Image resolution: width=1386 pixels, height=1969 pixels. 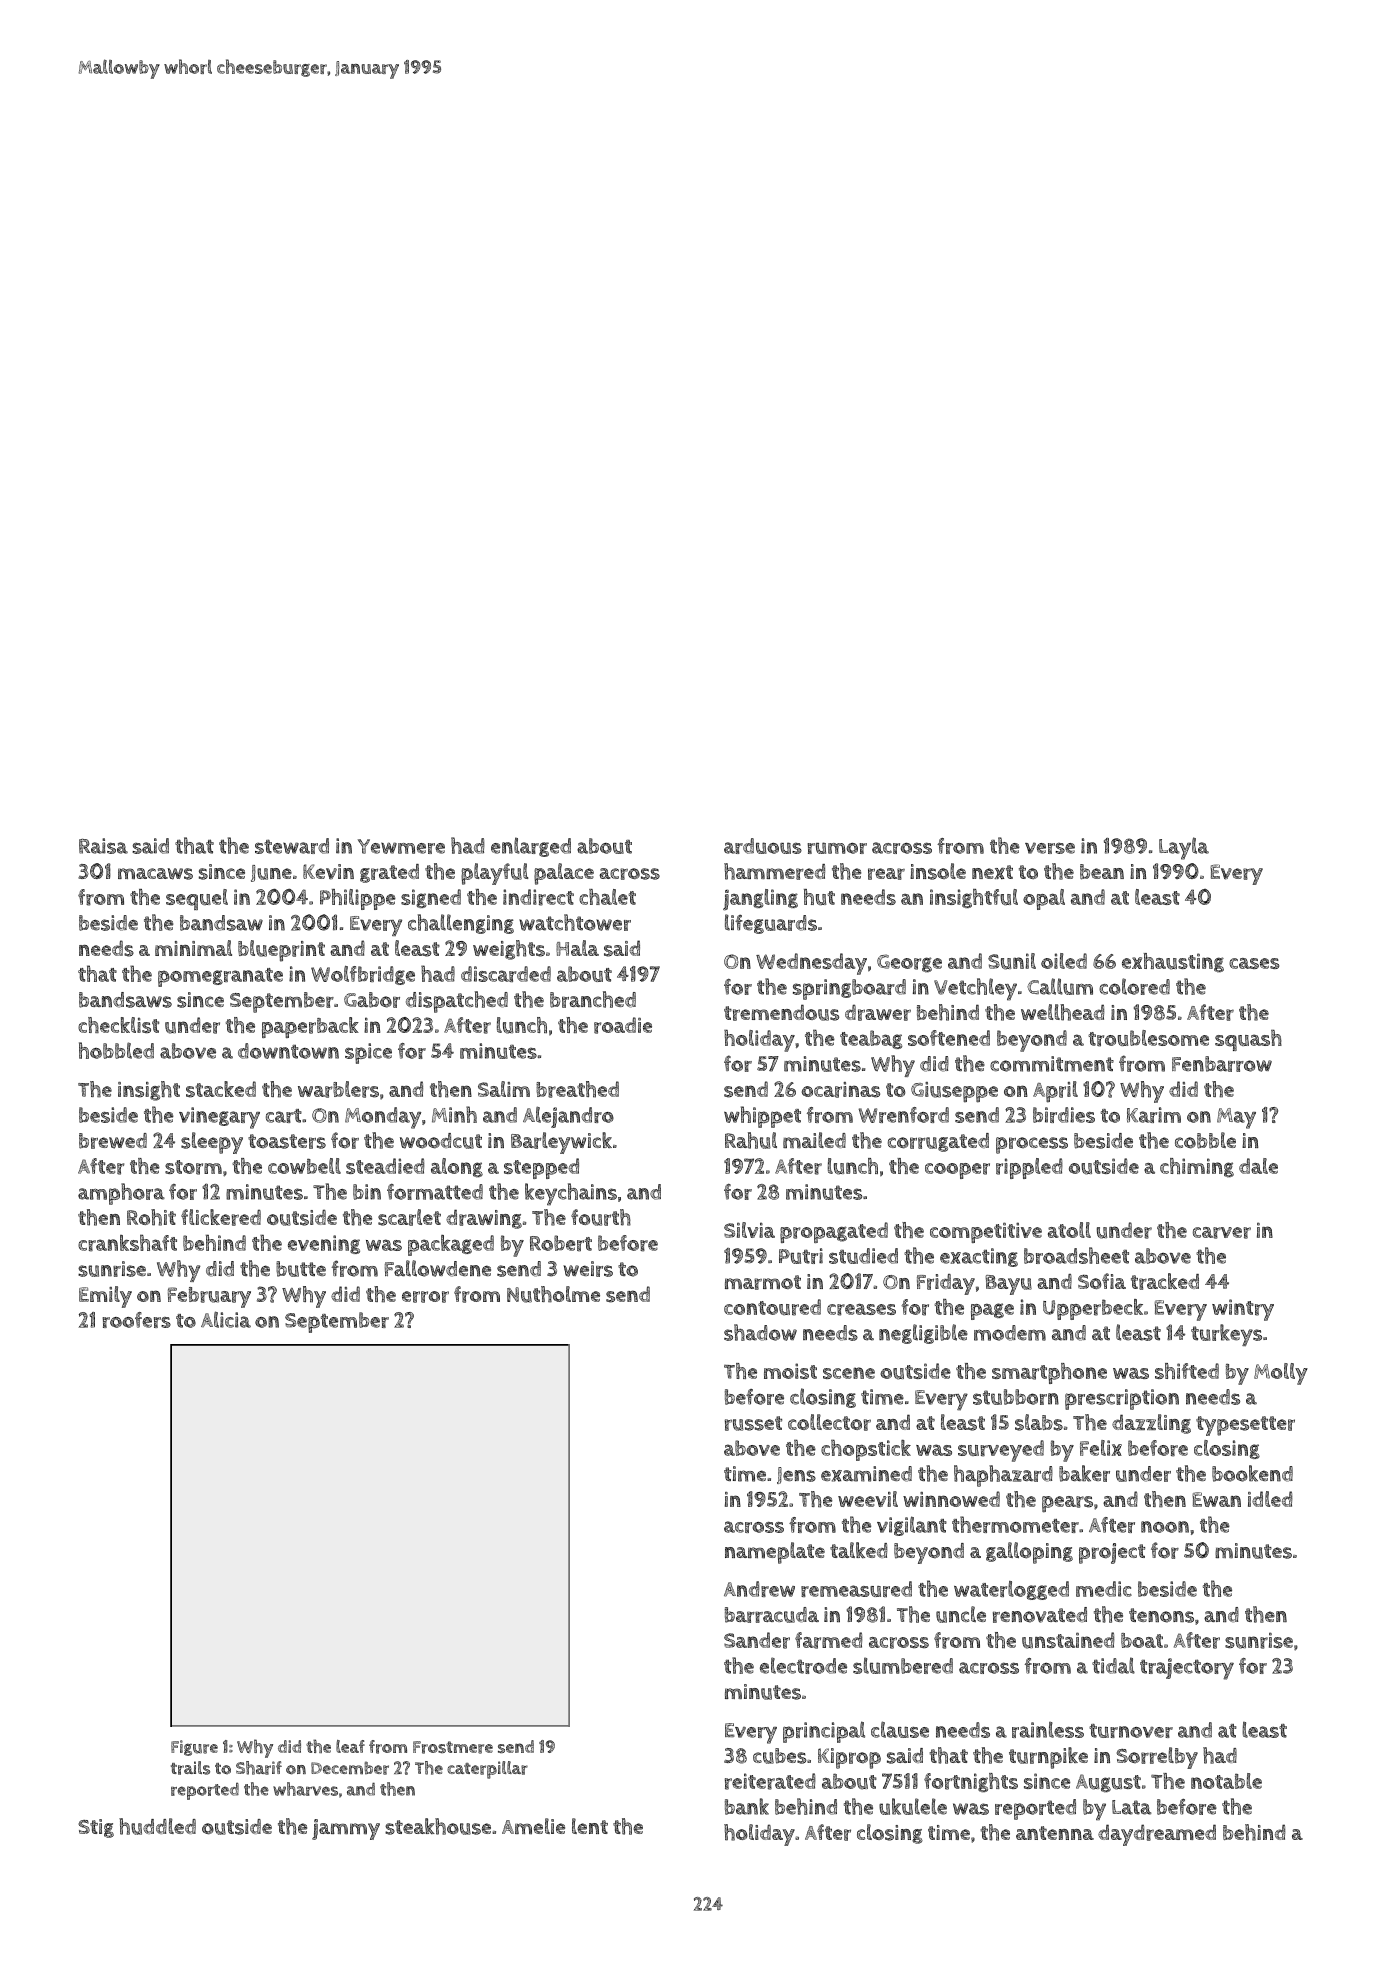 What do you see at coordinates (1226, 1781) in the screenshot?
I see `notable` at bounding box center [1226, 1781].
